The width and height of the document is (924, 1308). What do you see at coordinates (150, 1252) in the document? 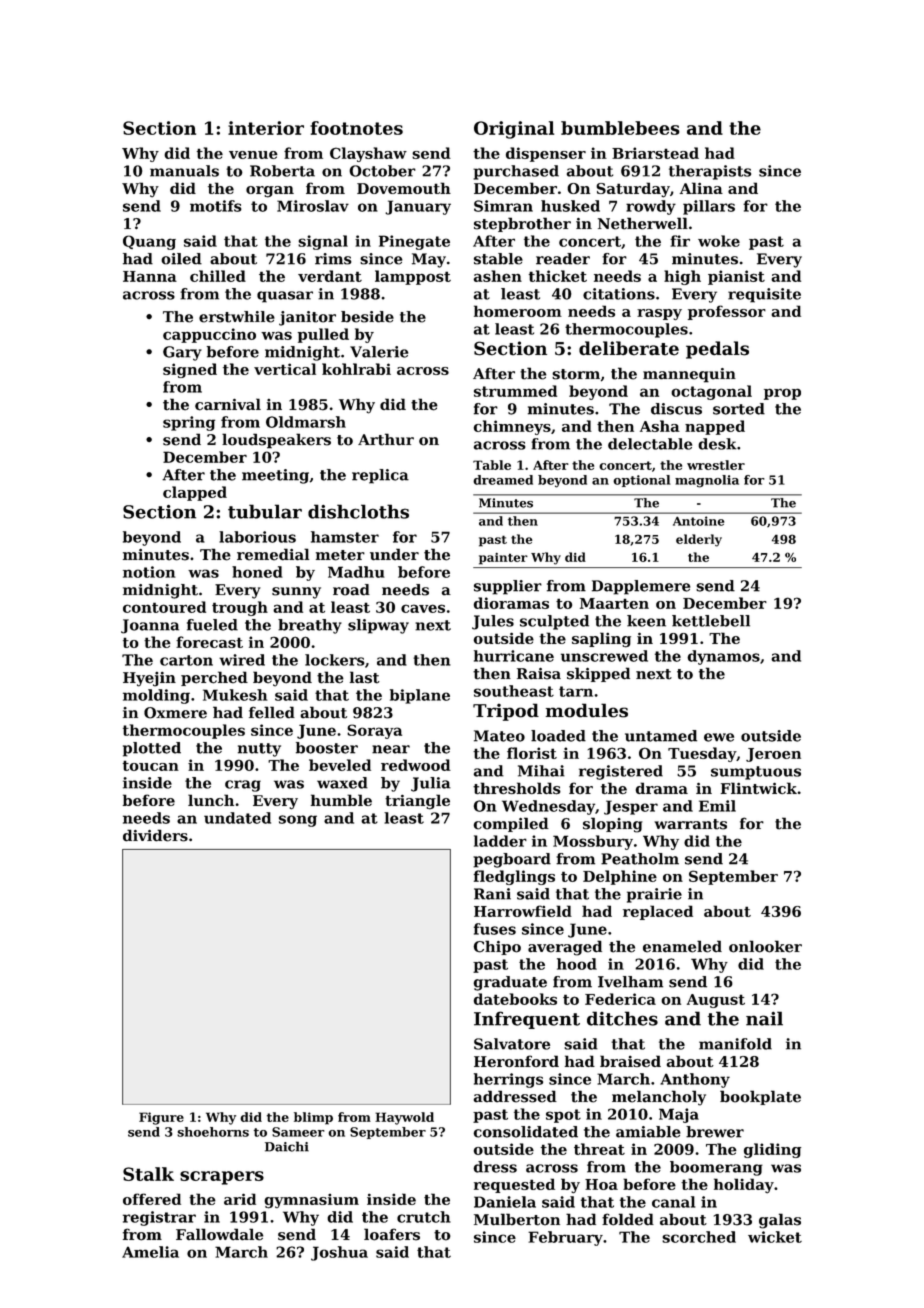
I see `Amelia` at bounding box center [150, 1252].
